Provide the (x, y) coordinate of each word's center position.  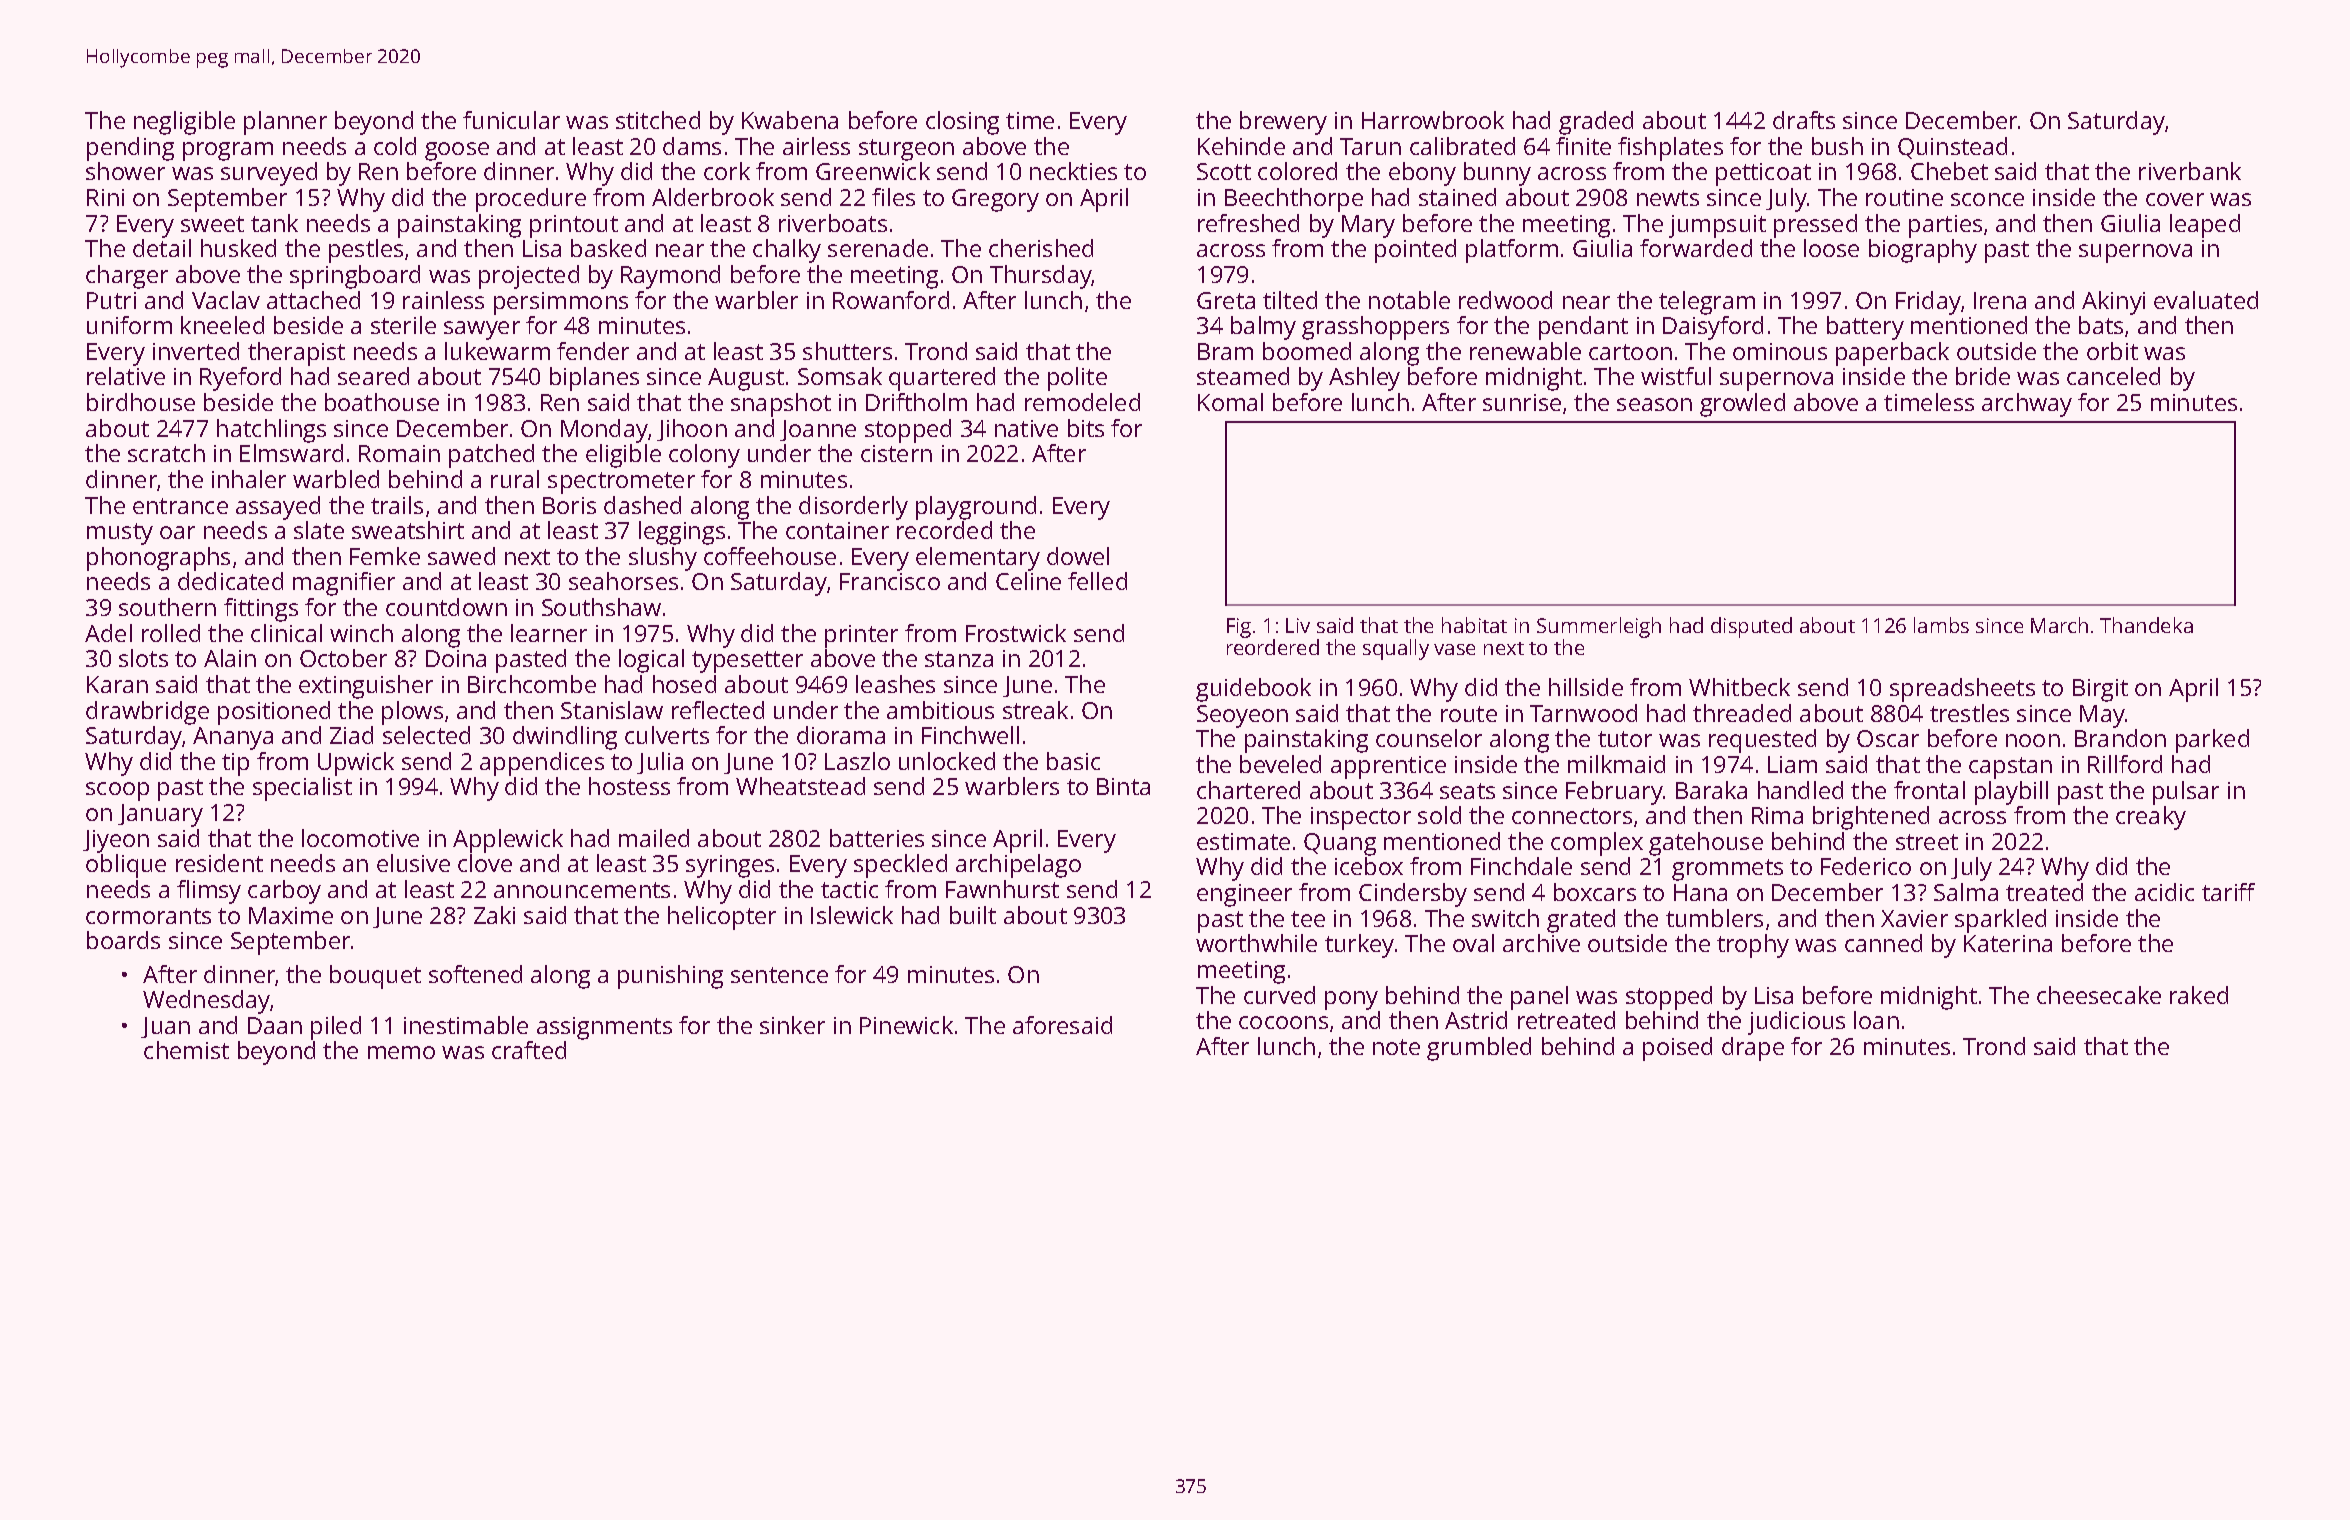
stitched (658, 120)
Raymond (670, 277)
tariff (2228, 892)
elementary (978, 559)
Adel (108, 633)
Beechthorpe (1294, 200)
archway (2027, 405)
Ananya (233, 738)
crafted (529, 1050)
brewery (1283, 123)
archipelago (1018, 866)
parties (1945, 226)
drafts (1804, 120)
